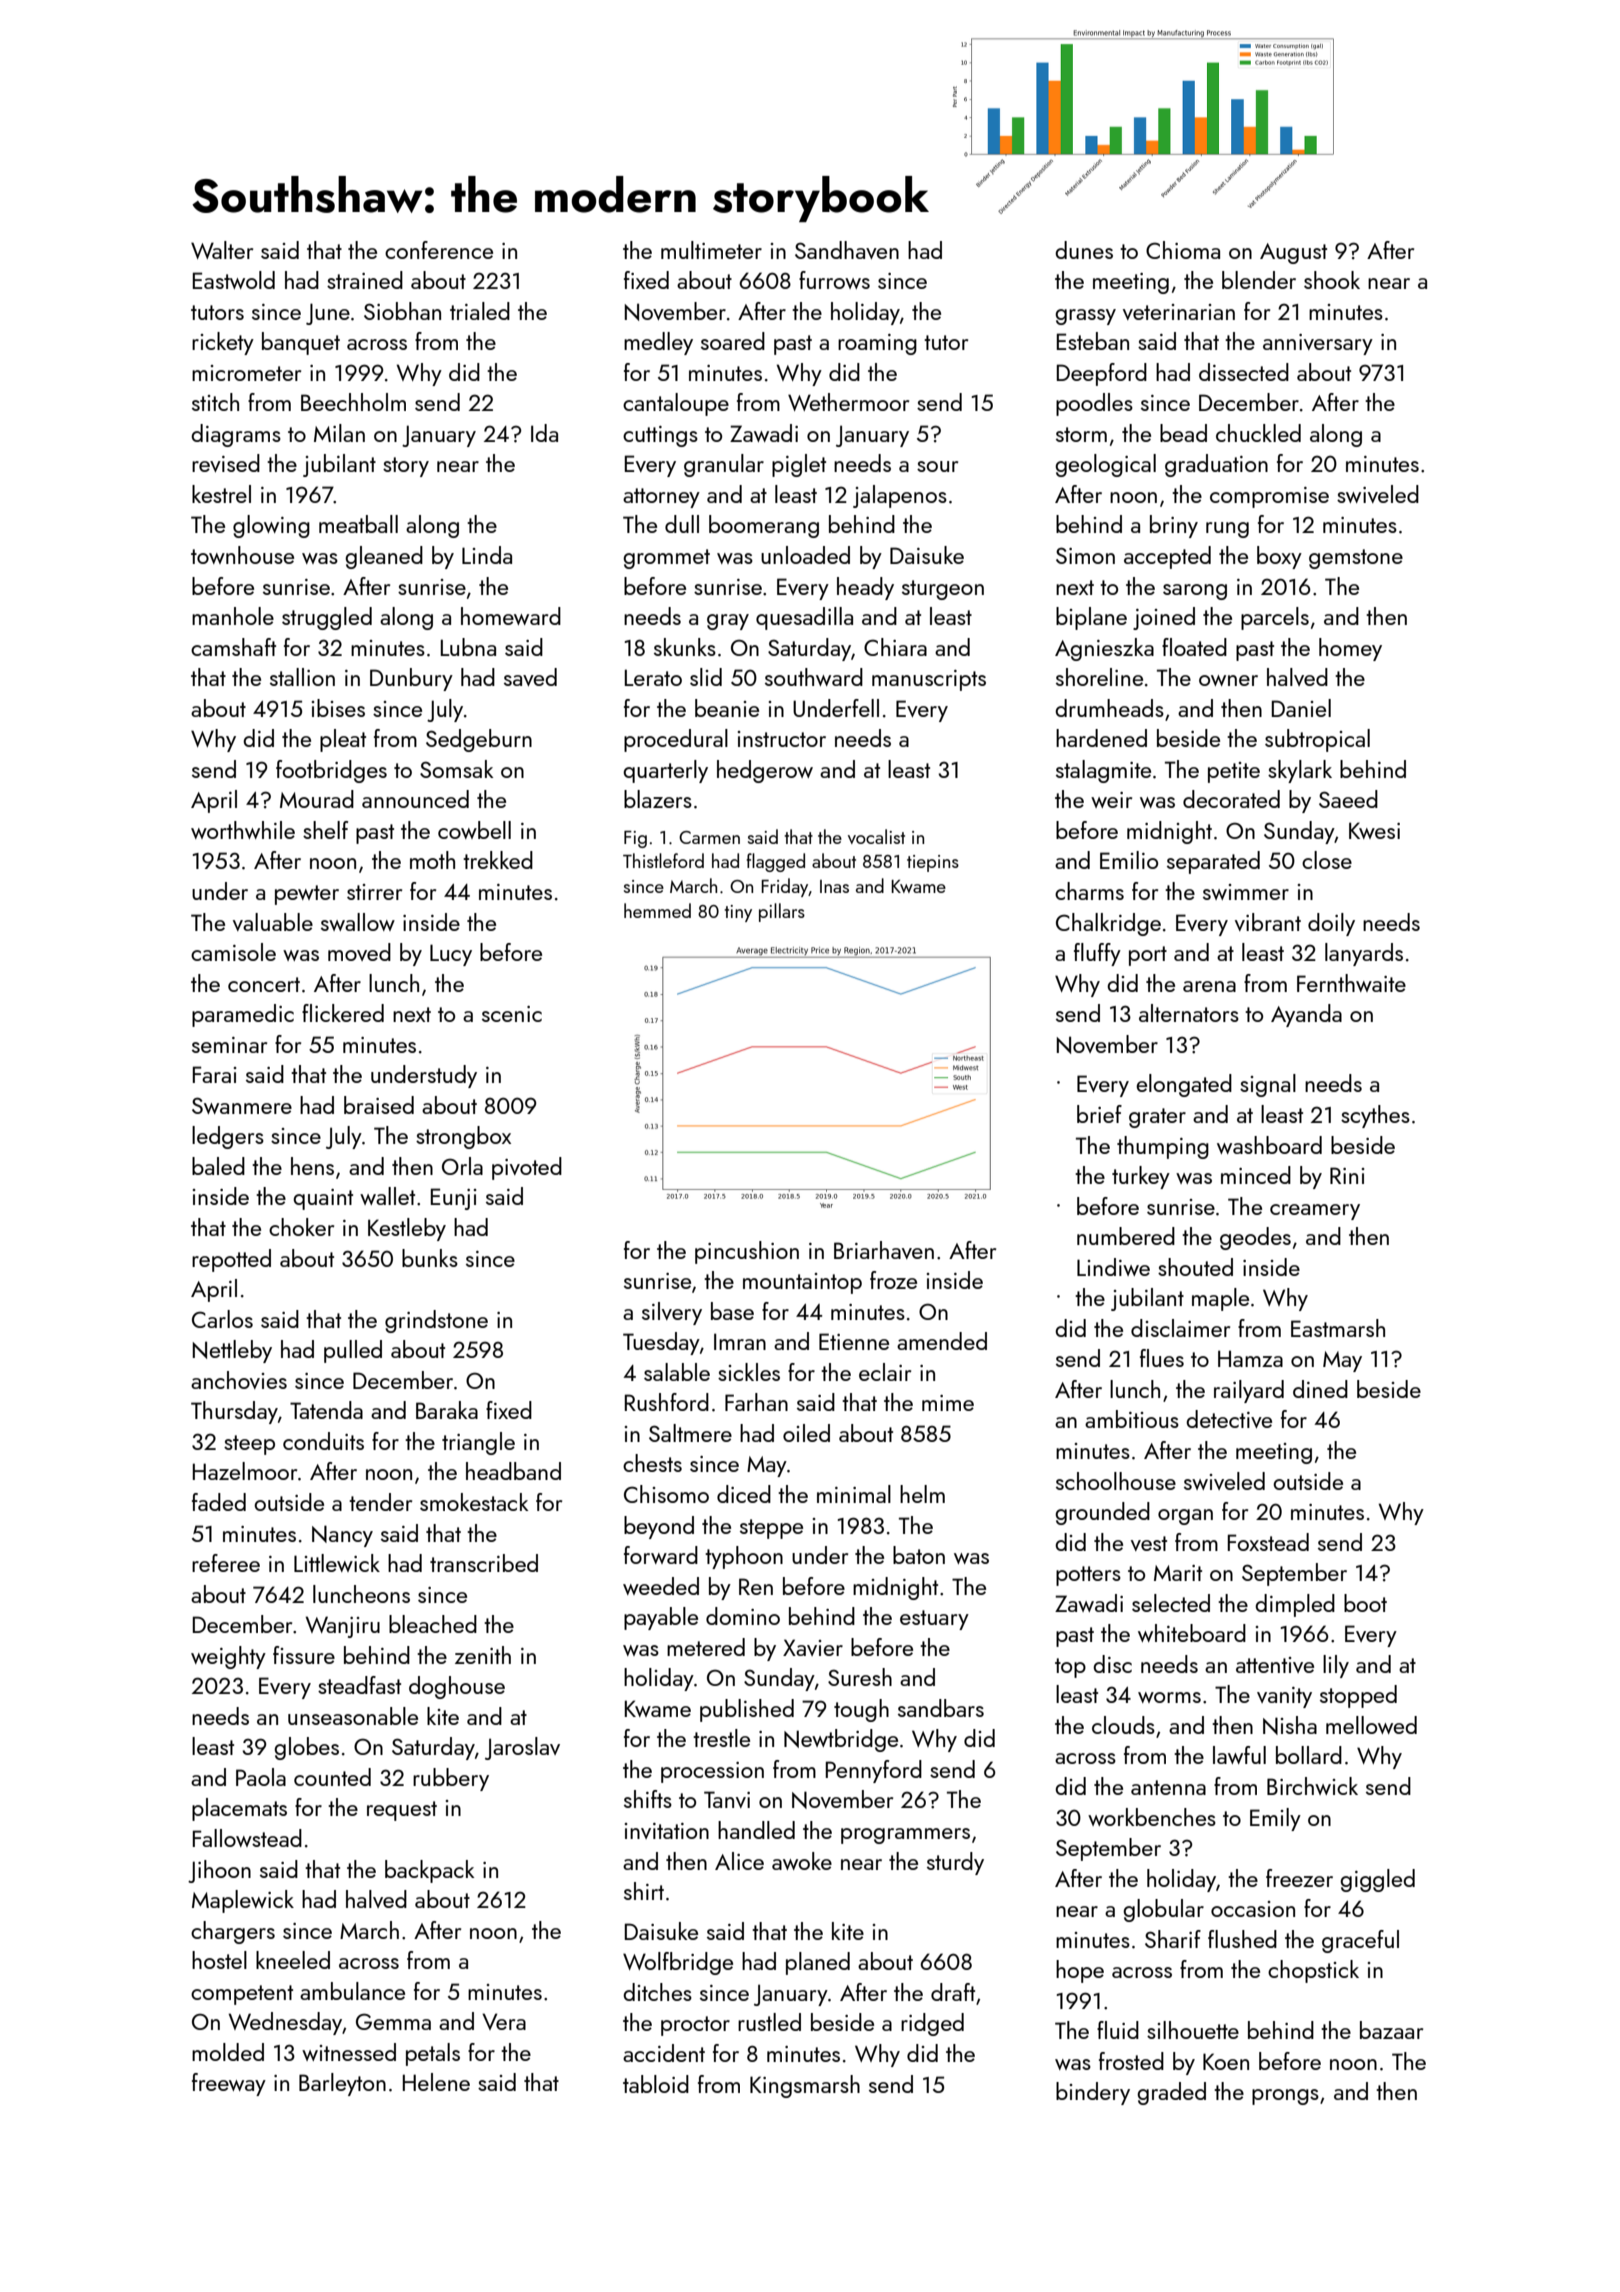  What do you see at coordinates (1317, 740) in the image?
I see `subtropical` at bounding box center [1317, 740].
